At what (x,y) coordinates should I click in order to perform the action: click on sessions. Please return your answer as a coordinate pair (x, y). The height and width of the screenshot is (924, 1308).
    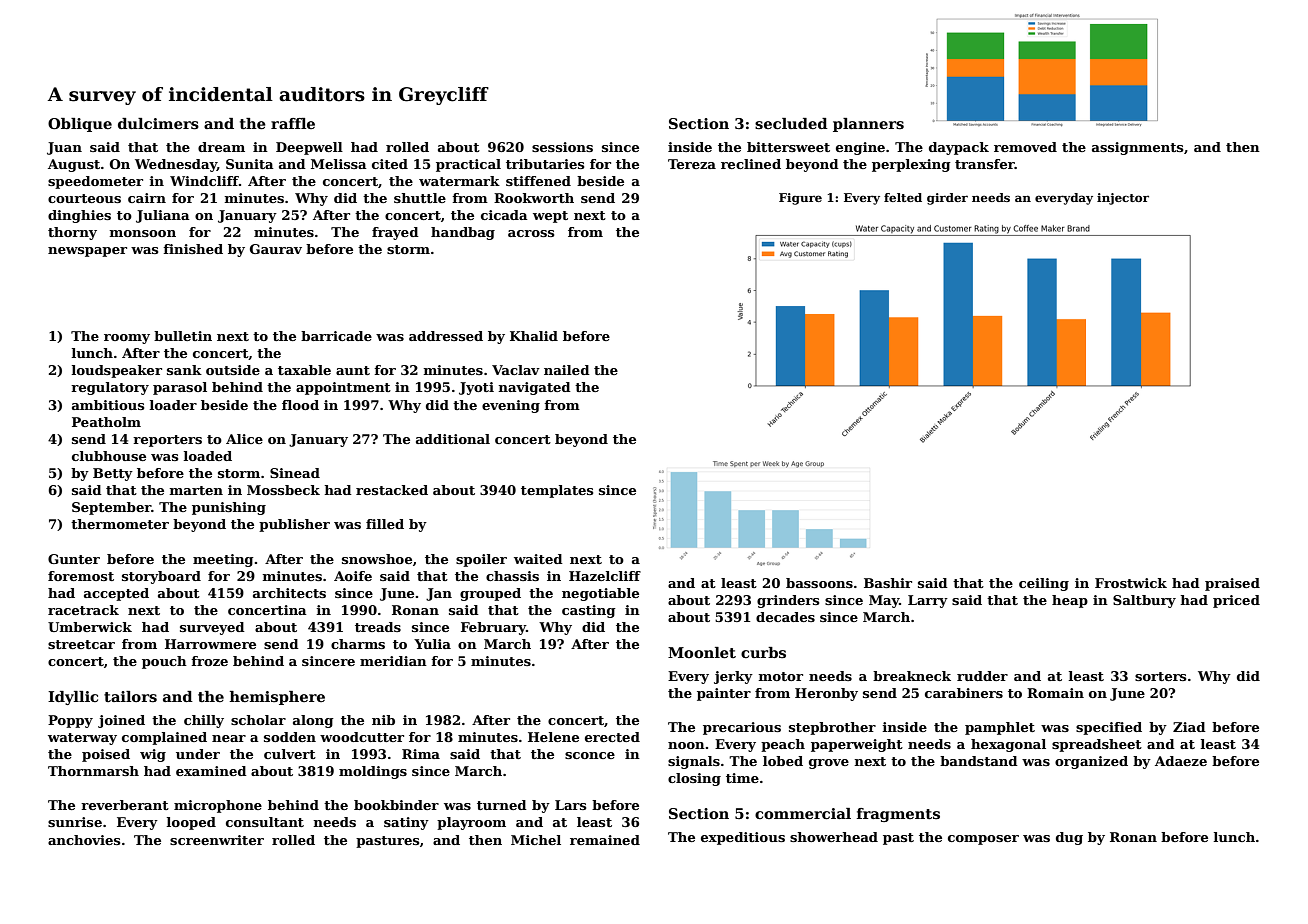
    Looking at the image, I should click on (562, 147).
